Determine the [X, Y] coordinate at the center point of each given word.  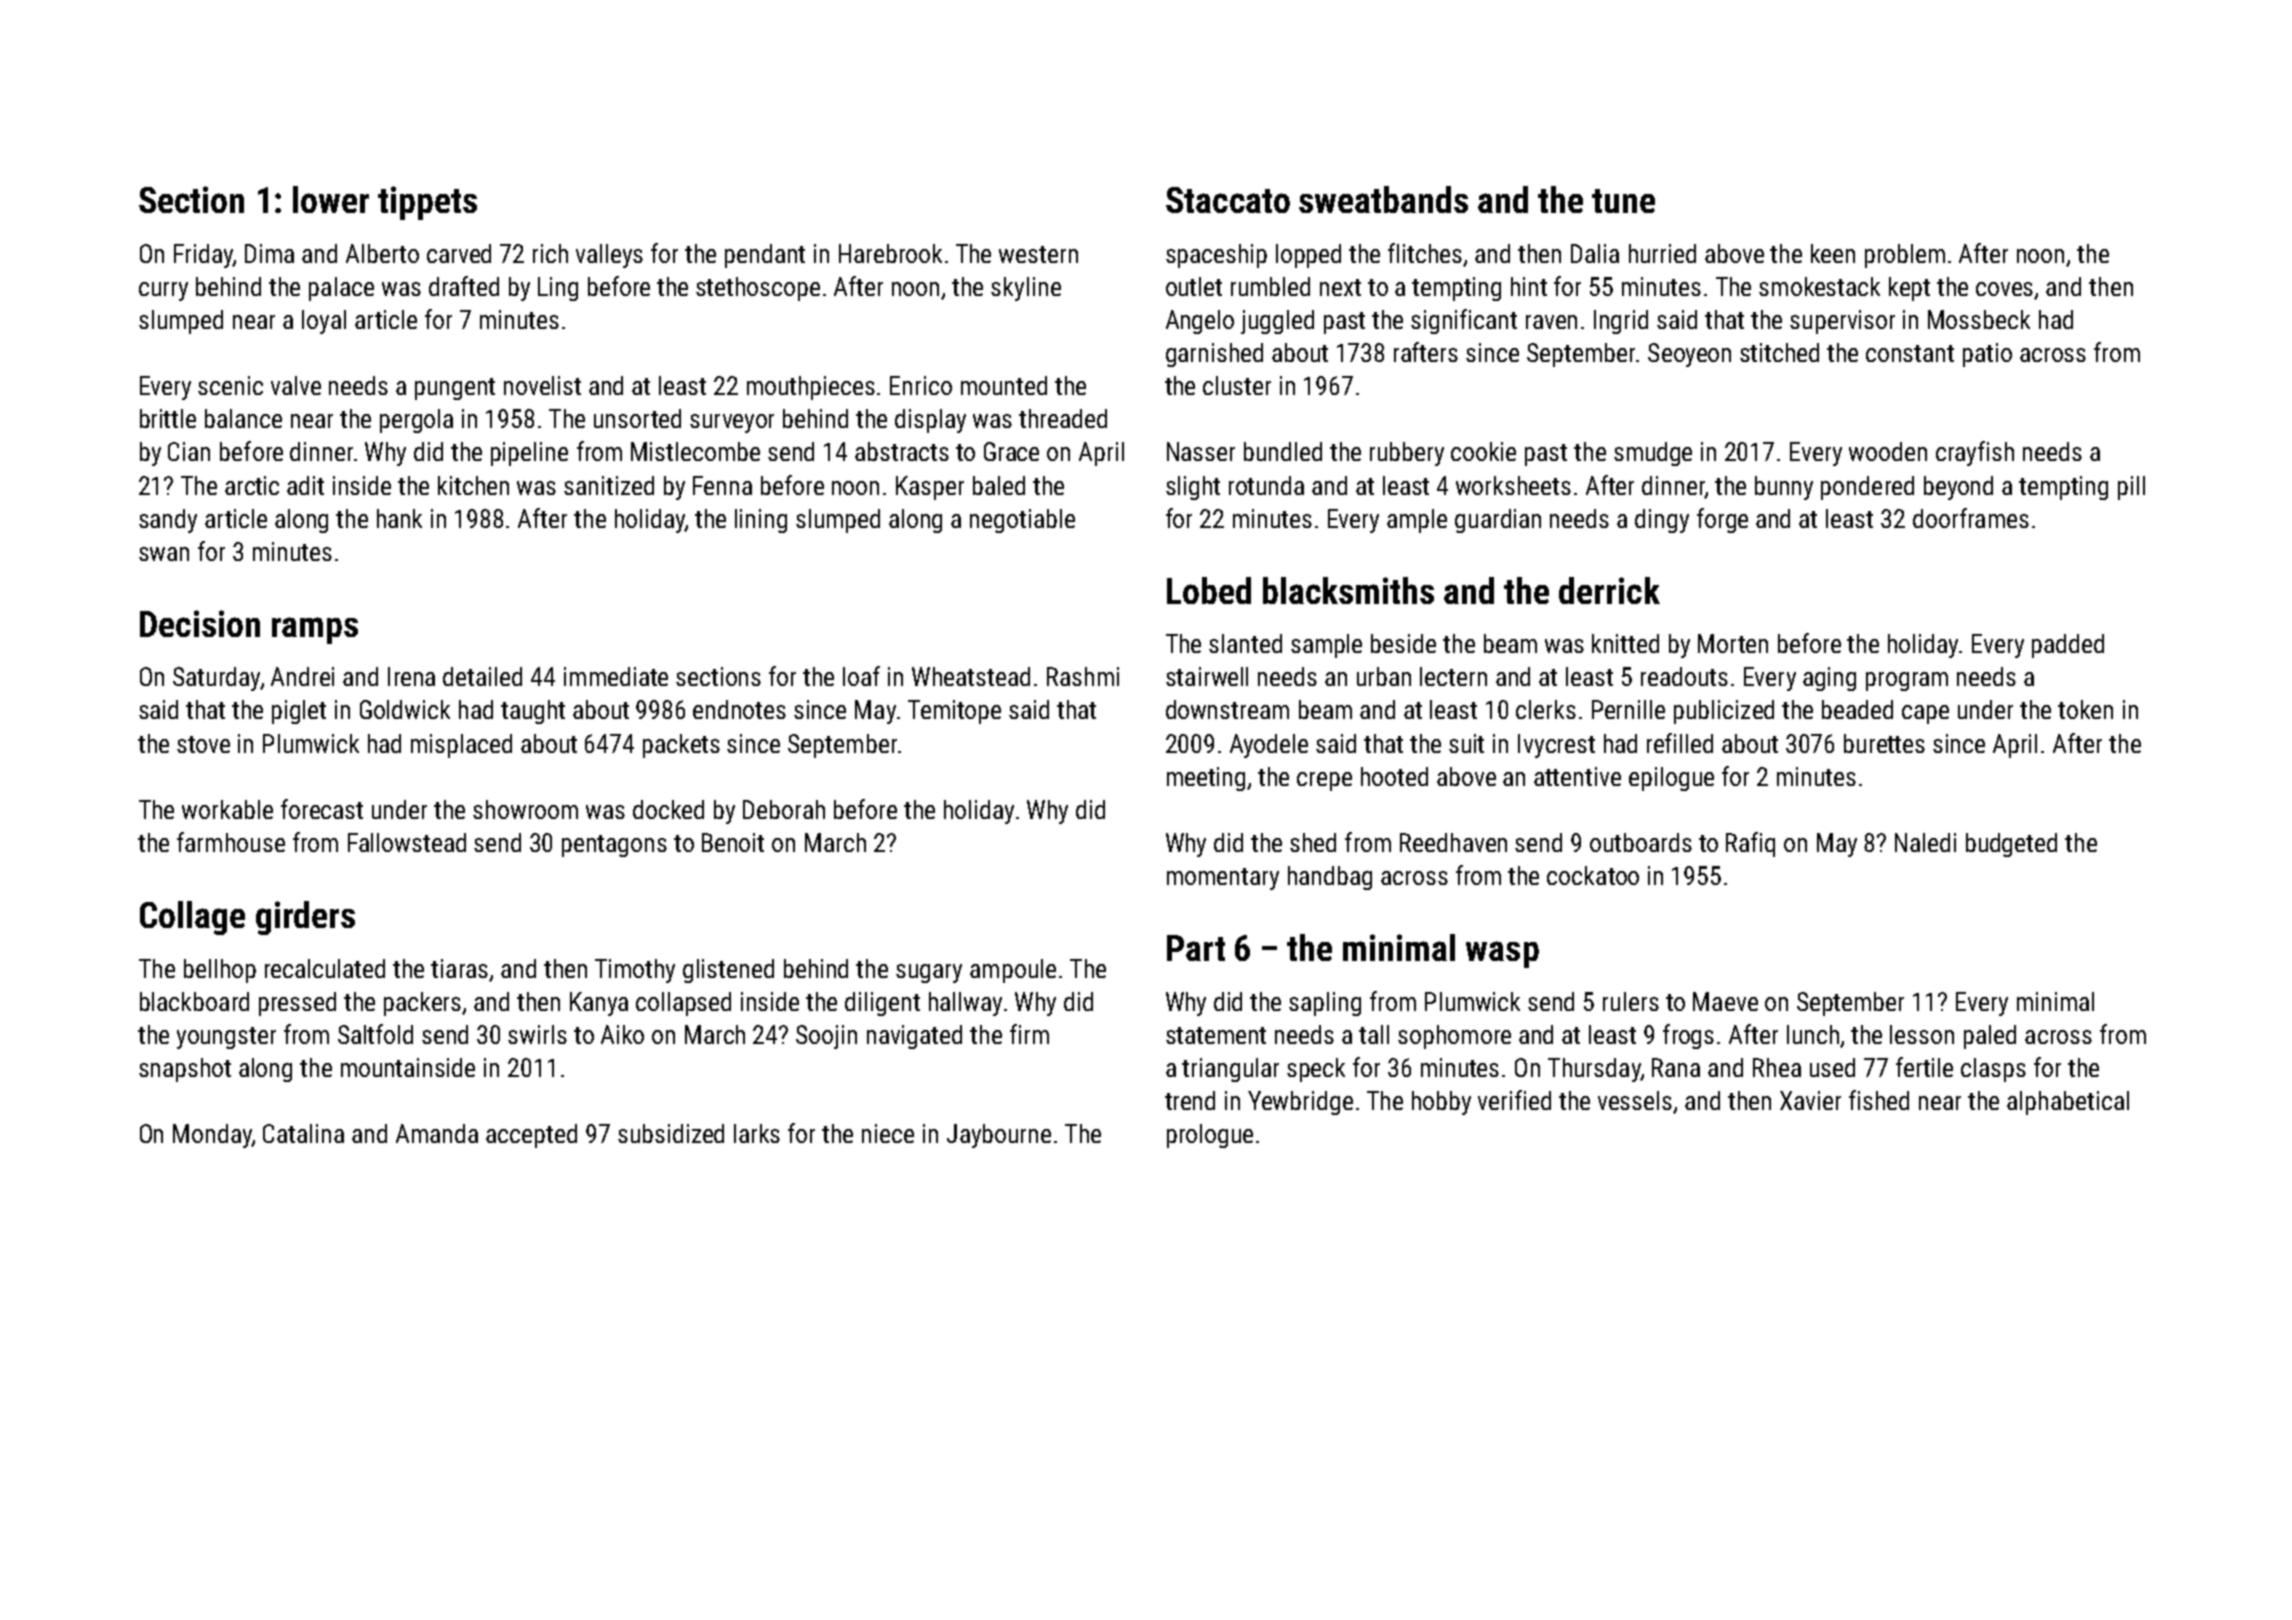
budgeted [2011, 845]
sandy [168, 521]
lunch [1813, 1034]
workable [227, 809]
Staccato [1228, 200]
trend [1190, 1100]
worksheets [1513, 485]
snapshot [185, 1070]
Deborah [784, 809]
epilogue [1671, 779]
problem [1905, 256]
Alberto [382, 253]
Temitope [954, 712]
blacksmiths [1348, 590]
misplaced [461, 746]
